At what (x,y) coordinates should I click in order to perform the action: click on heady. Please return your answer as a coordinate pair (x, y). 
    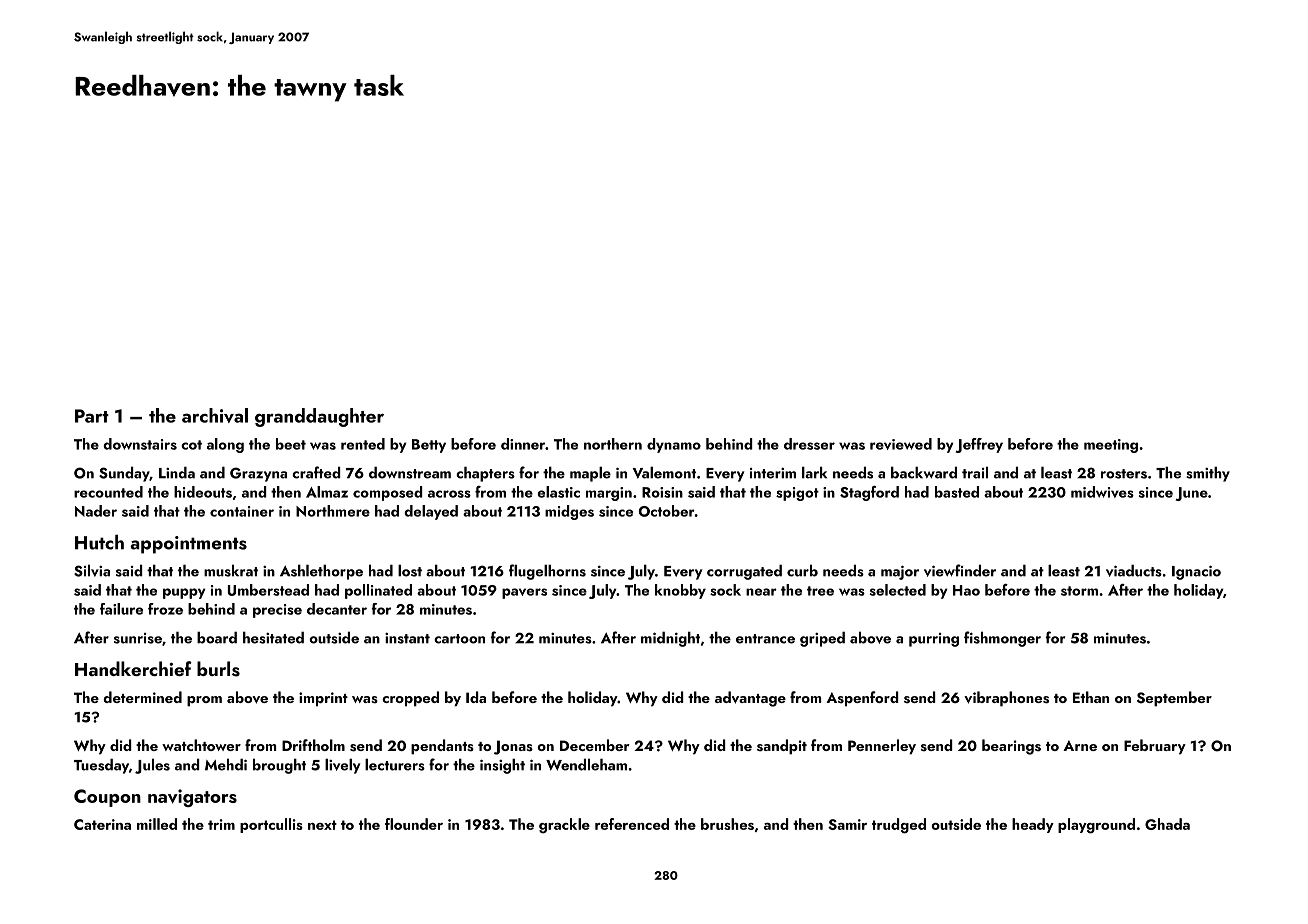
    Looking at the image, I should click on (1033, 825).
